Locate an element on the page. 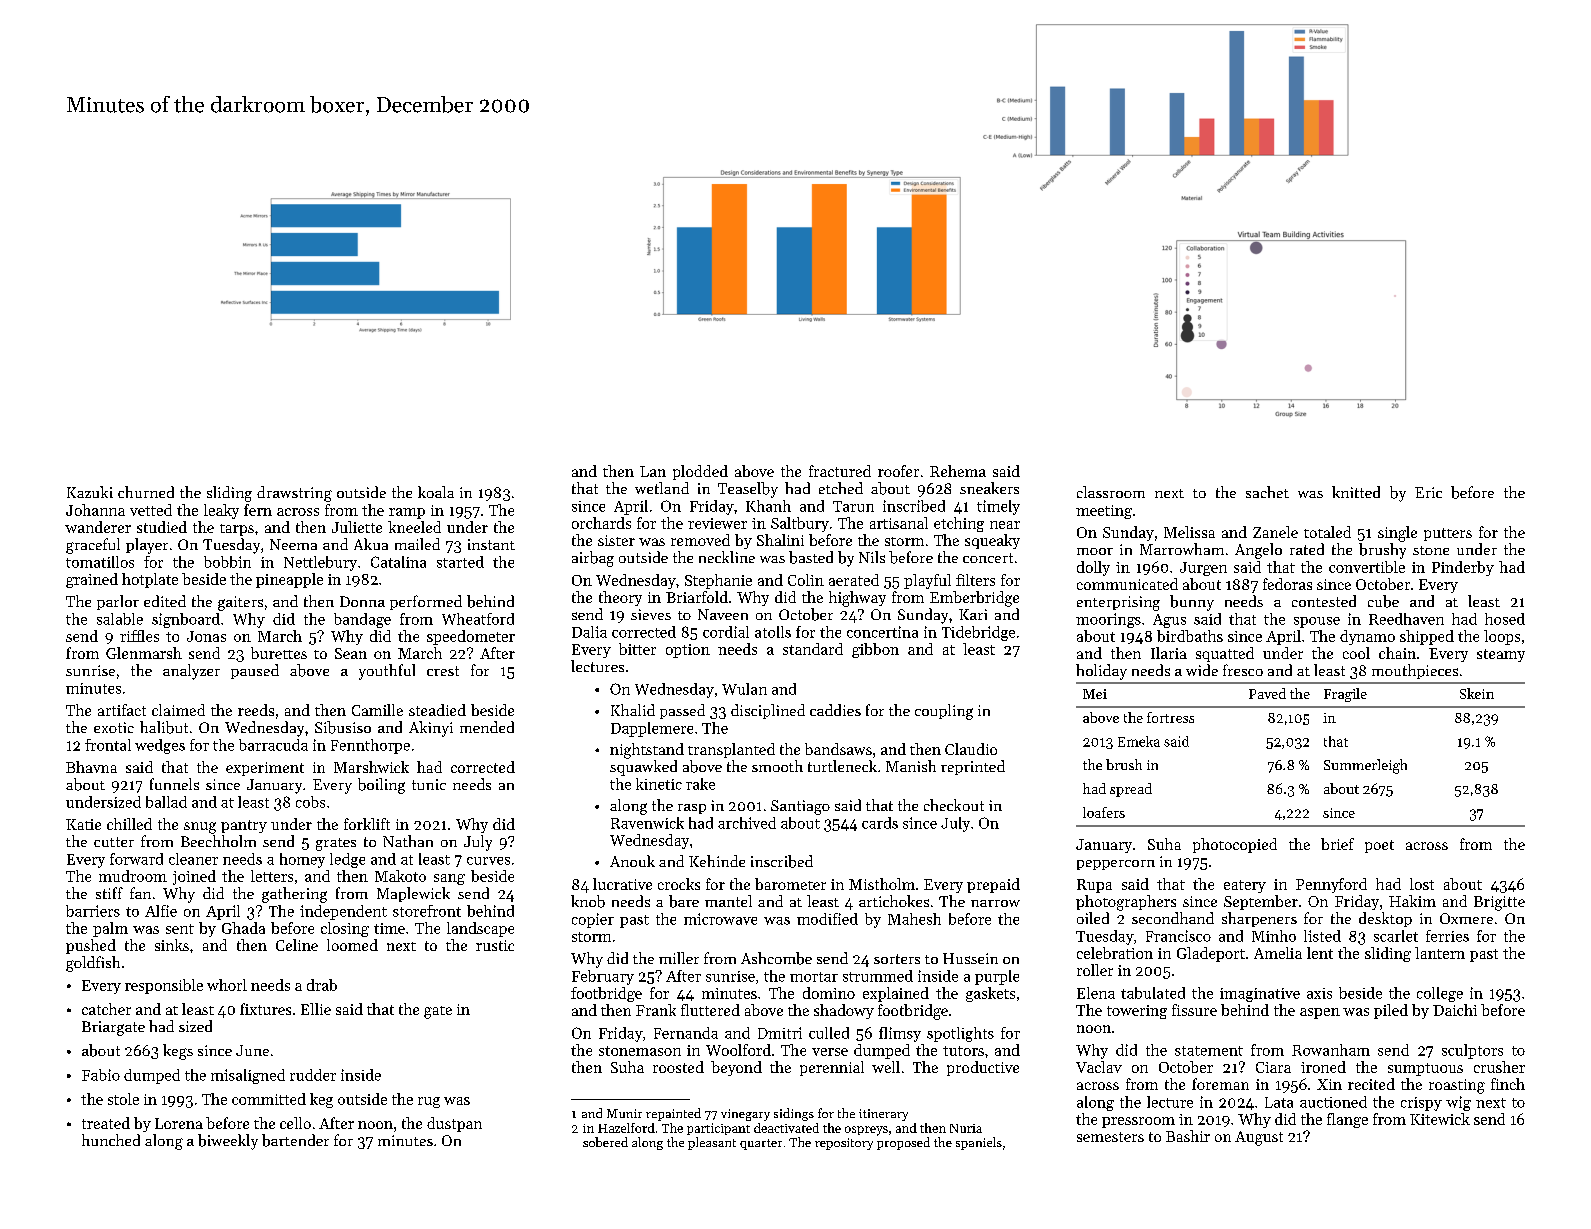 Image resolution: width=1591 pixels, height=1229 pixels. edited is located at coordinates (165, 601).
